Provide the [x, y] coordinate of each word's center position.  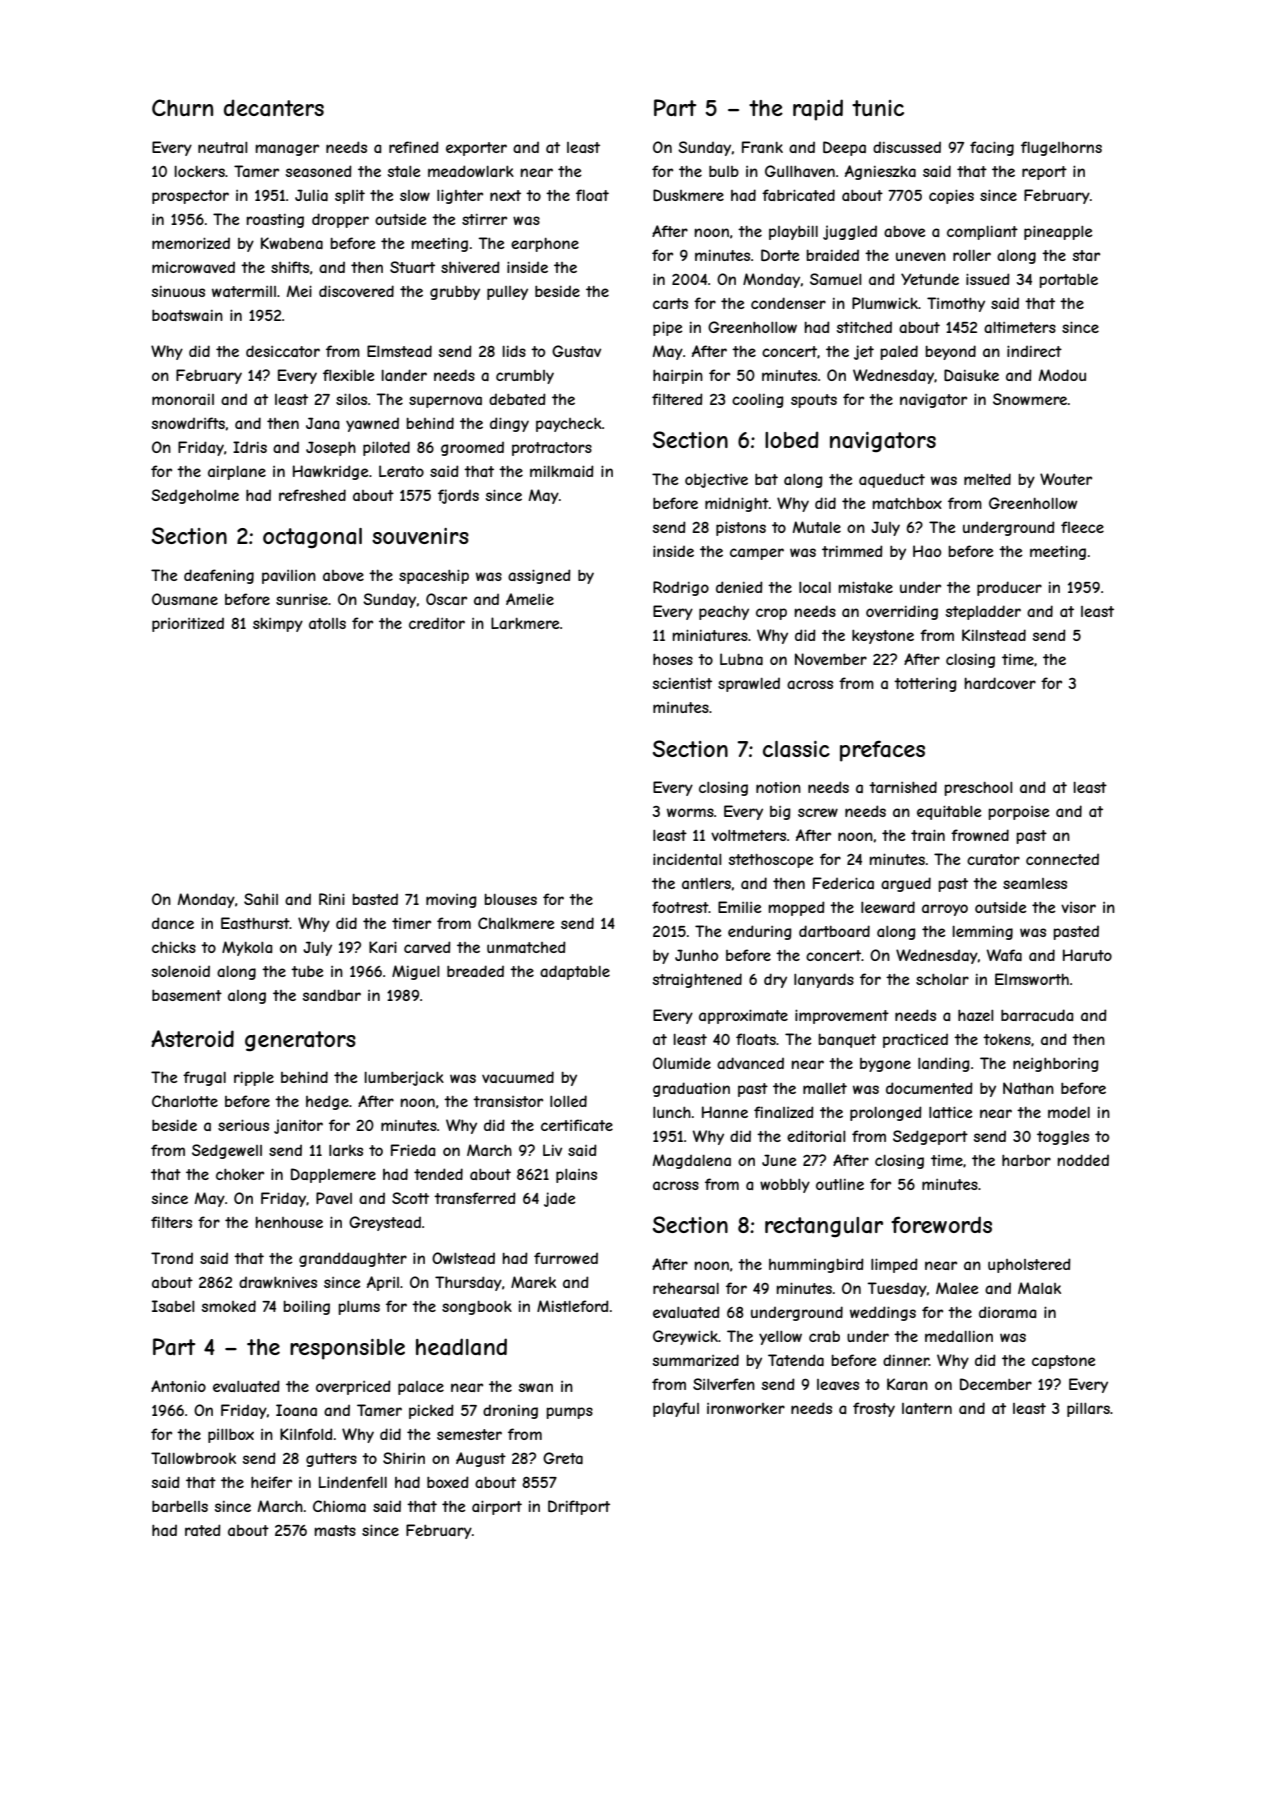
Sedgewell [227, 1151]
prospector [190, 197]
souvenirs [420, 536]
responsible [347, 1349]
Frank [762, 147]
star [1086, 255]
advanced [750, 1063]
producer [1009, 588]
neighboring [1056, 1064]
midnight [737, 504]
